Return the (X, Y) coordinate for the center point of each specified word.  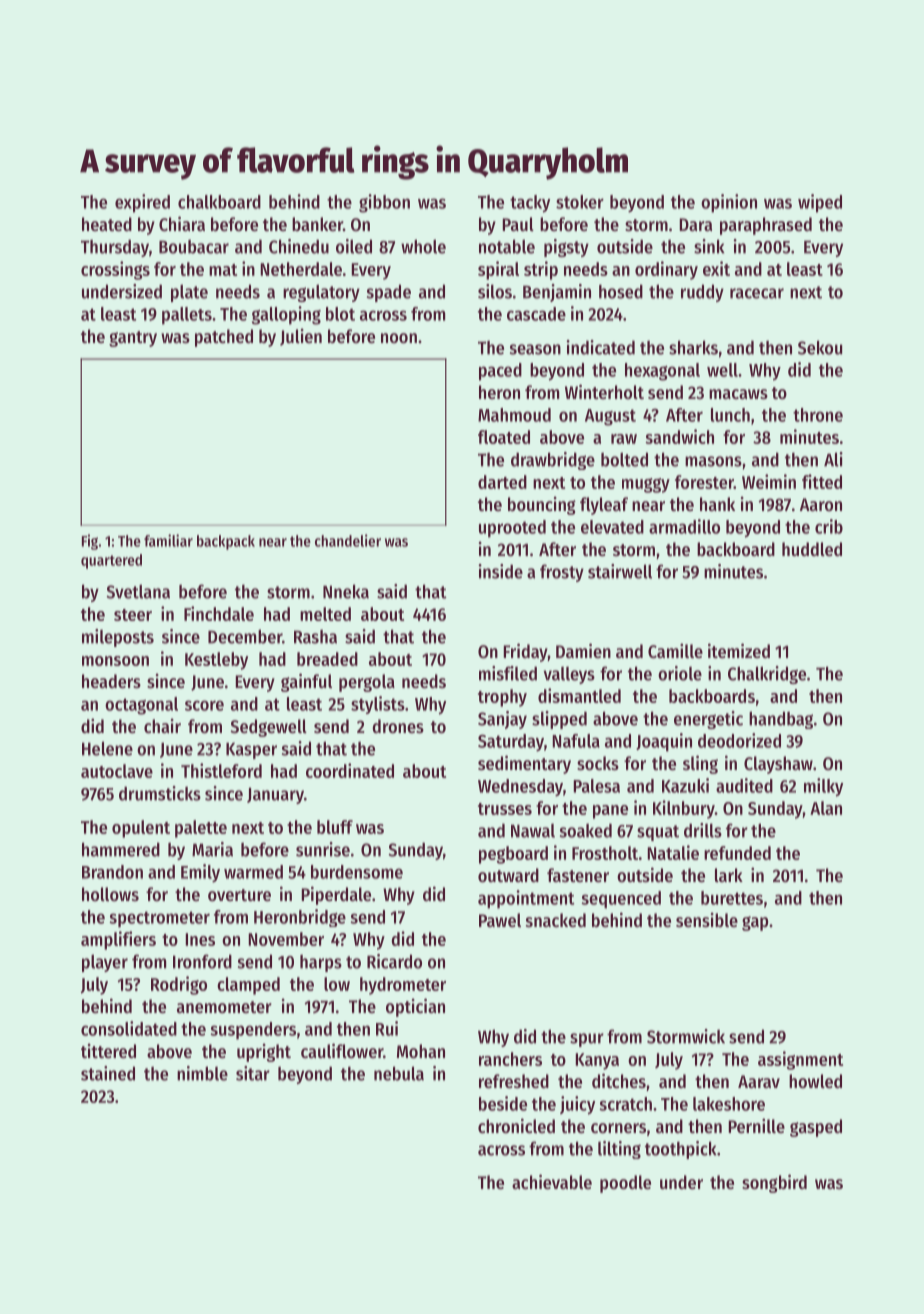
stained (108, 1073)
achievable (552, 1181)
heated (107, 224)
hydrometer (403, 986)
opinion (729, 203)
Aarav (759, 1081)
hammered (121, 849)
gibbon (384, 203)
